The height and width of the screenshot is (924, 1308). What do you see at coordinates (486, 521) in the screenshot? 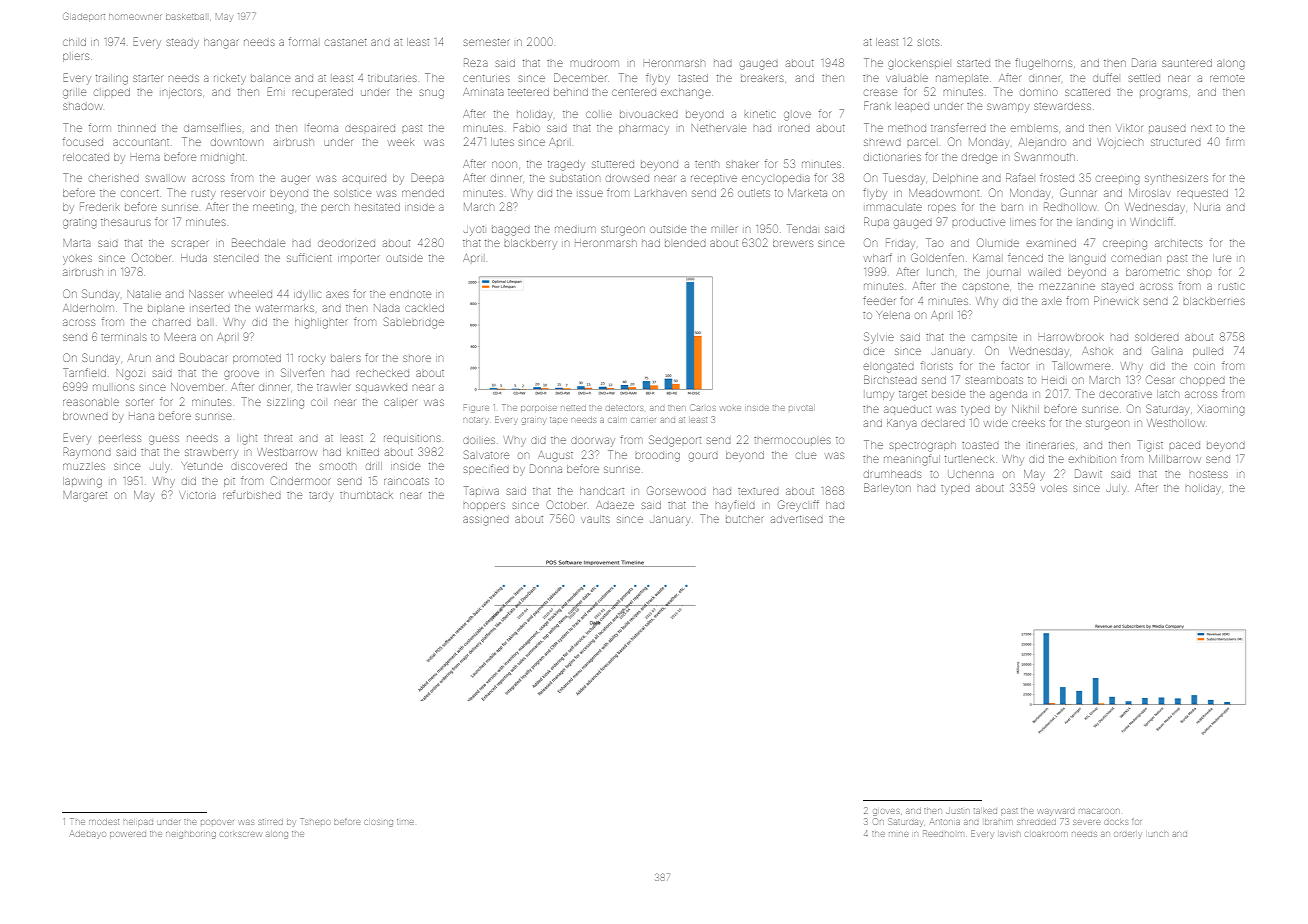
I see `assigned` at bounding box center [486, 521].
